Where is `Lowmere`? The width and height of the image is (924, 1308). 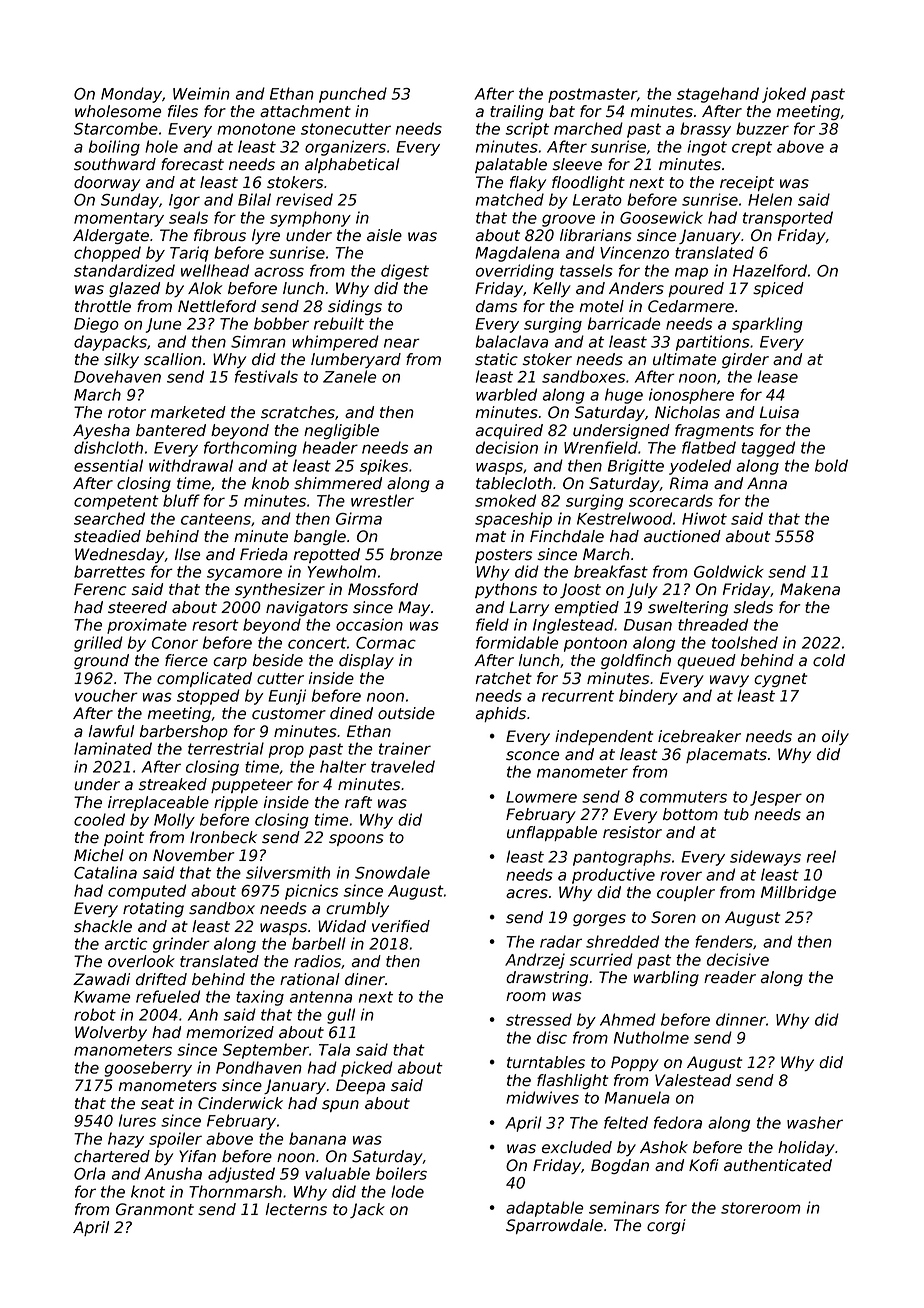
Lowmere is located at coordinates (541, 797).
